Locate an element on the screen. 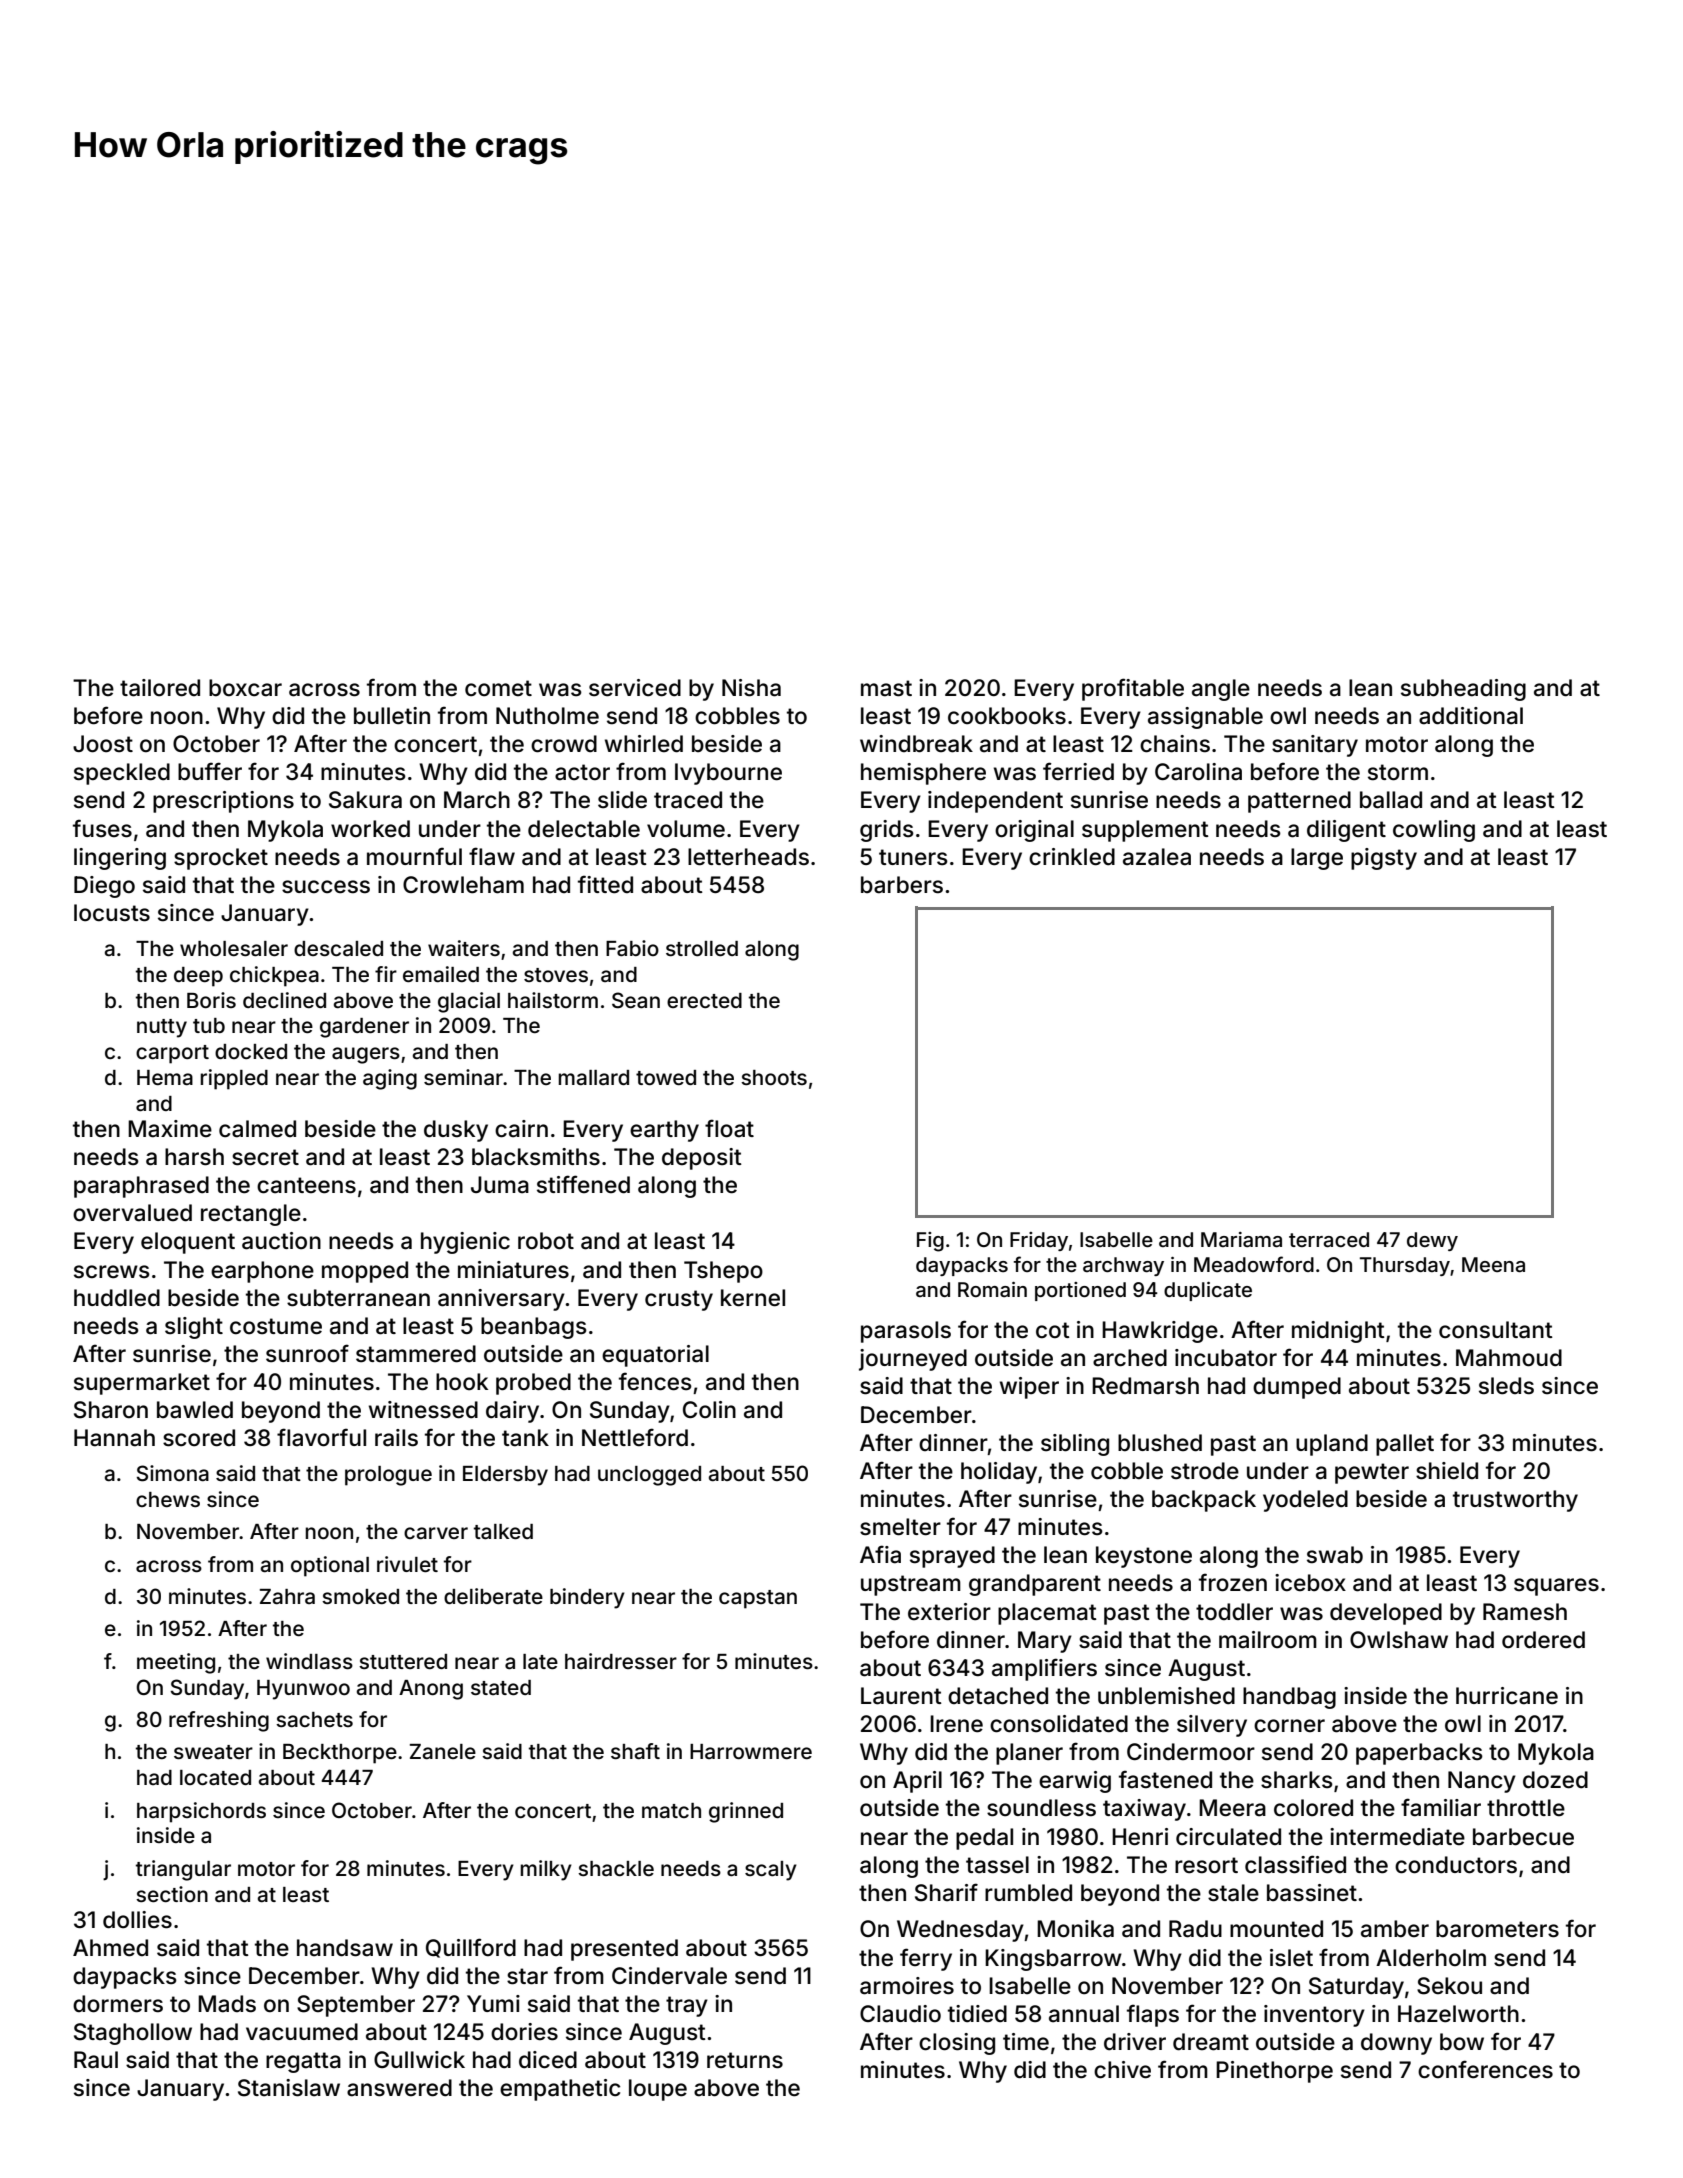 The height and width of the screenshot is (2178, 1683). profitable is located at coordinates (1133, 689).
